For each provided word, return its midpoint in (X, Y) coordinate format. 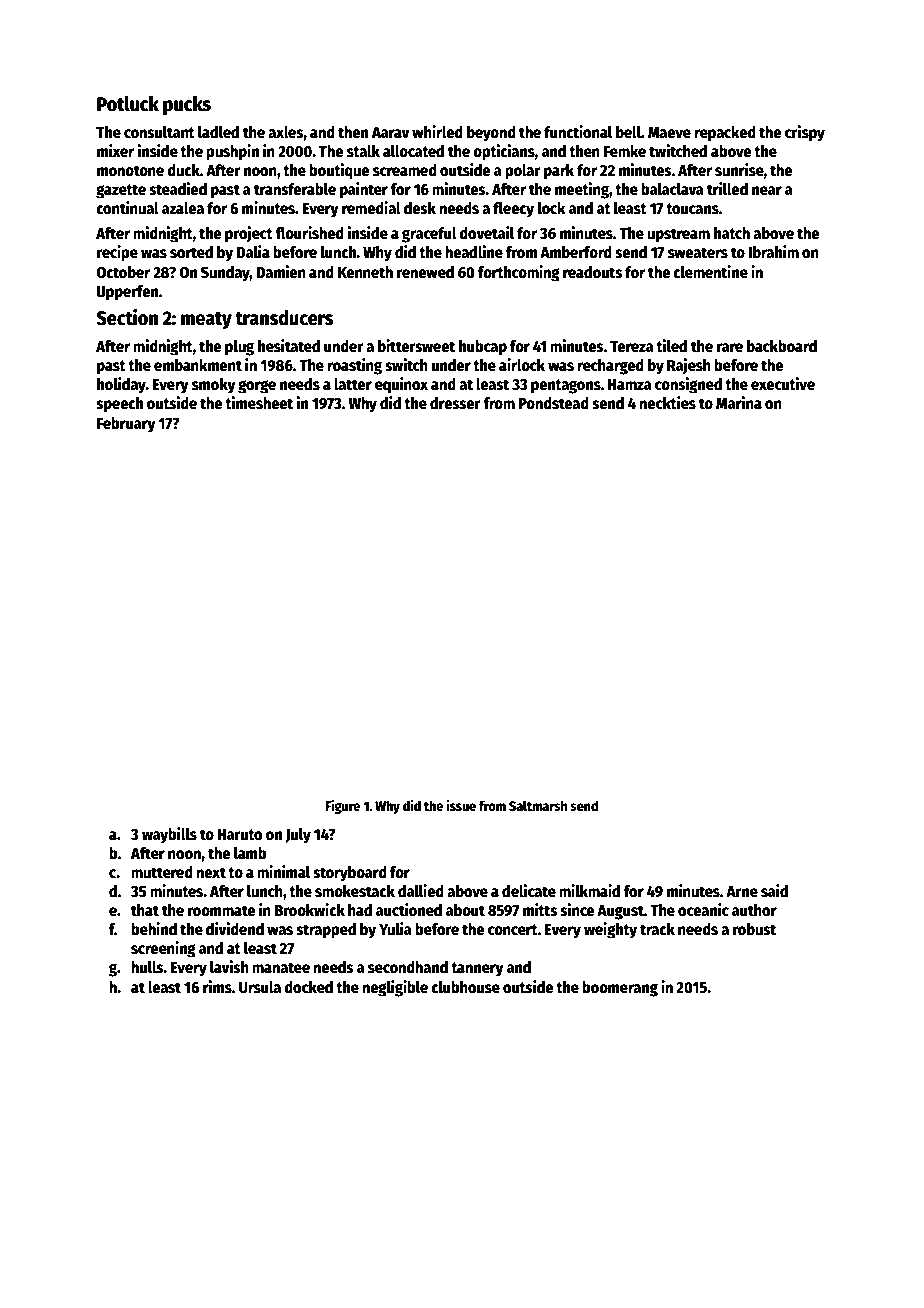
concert (513, 930)
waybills (169, 835)
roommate (222, 910)
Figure (343, 807)
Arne (742, 891)
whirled (437, 131)
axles (286, 132)
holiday (121, 385)
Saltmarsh (538, 805)
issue (461, 805)
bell (628, 132)
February (126, 425)
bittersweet (416, 345)
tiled (671, 345)
